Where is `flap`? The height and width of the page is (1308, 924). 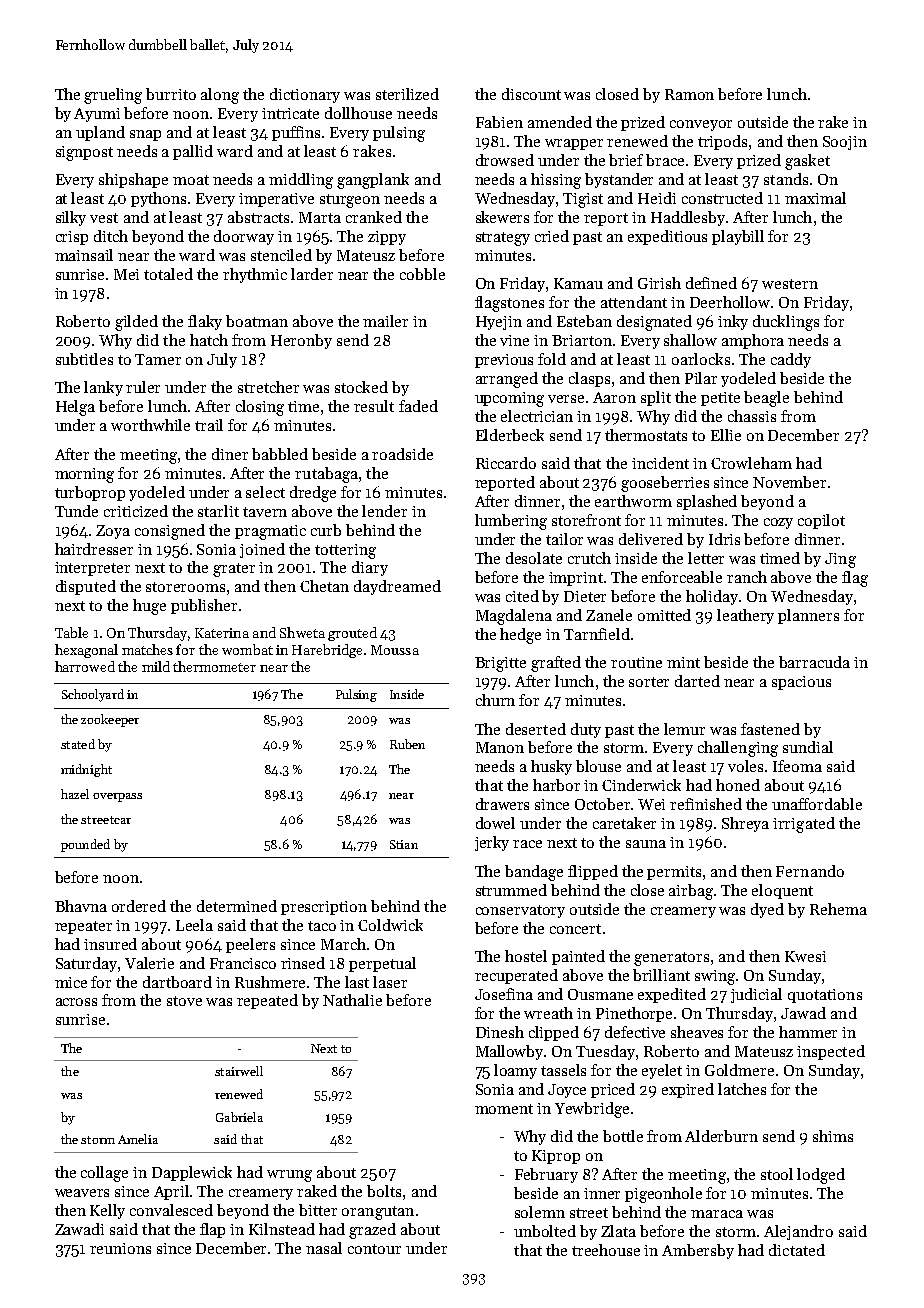 flap is located at coordinates (212, 1230).
